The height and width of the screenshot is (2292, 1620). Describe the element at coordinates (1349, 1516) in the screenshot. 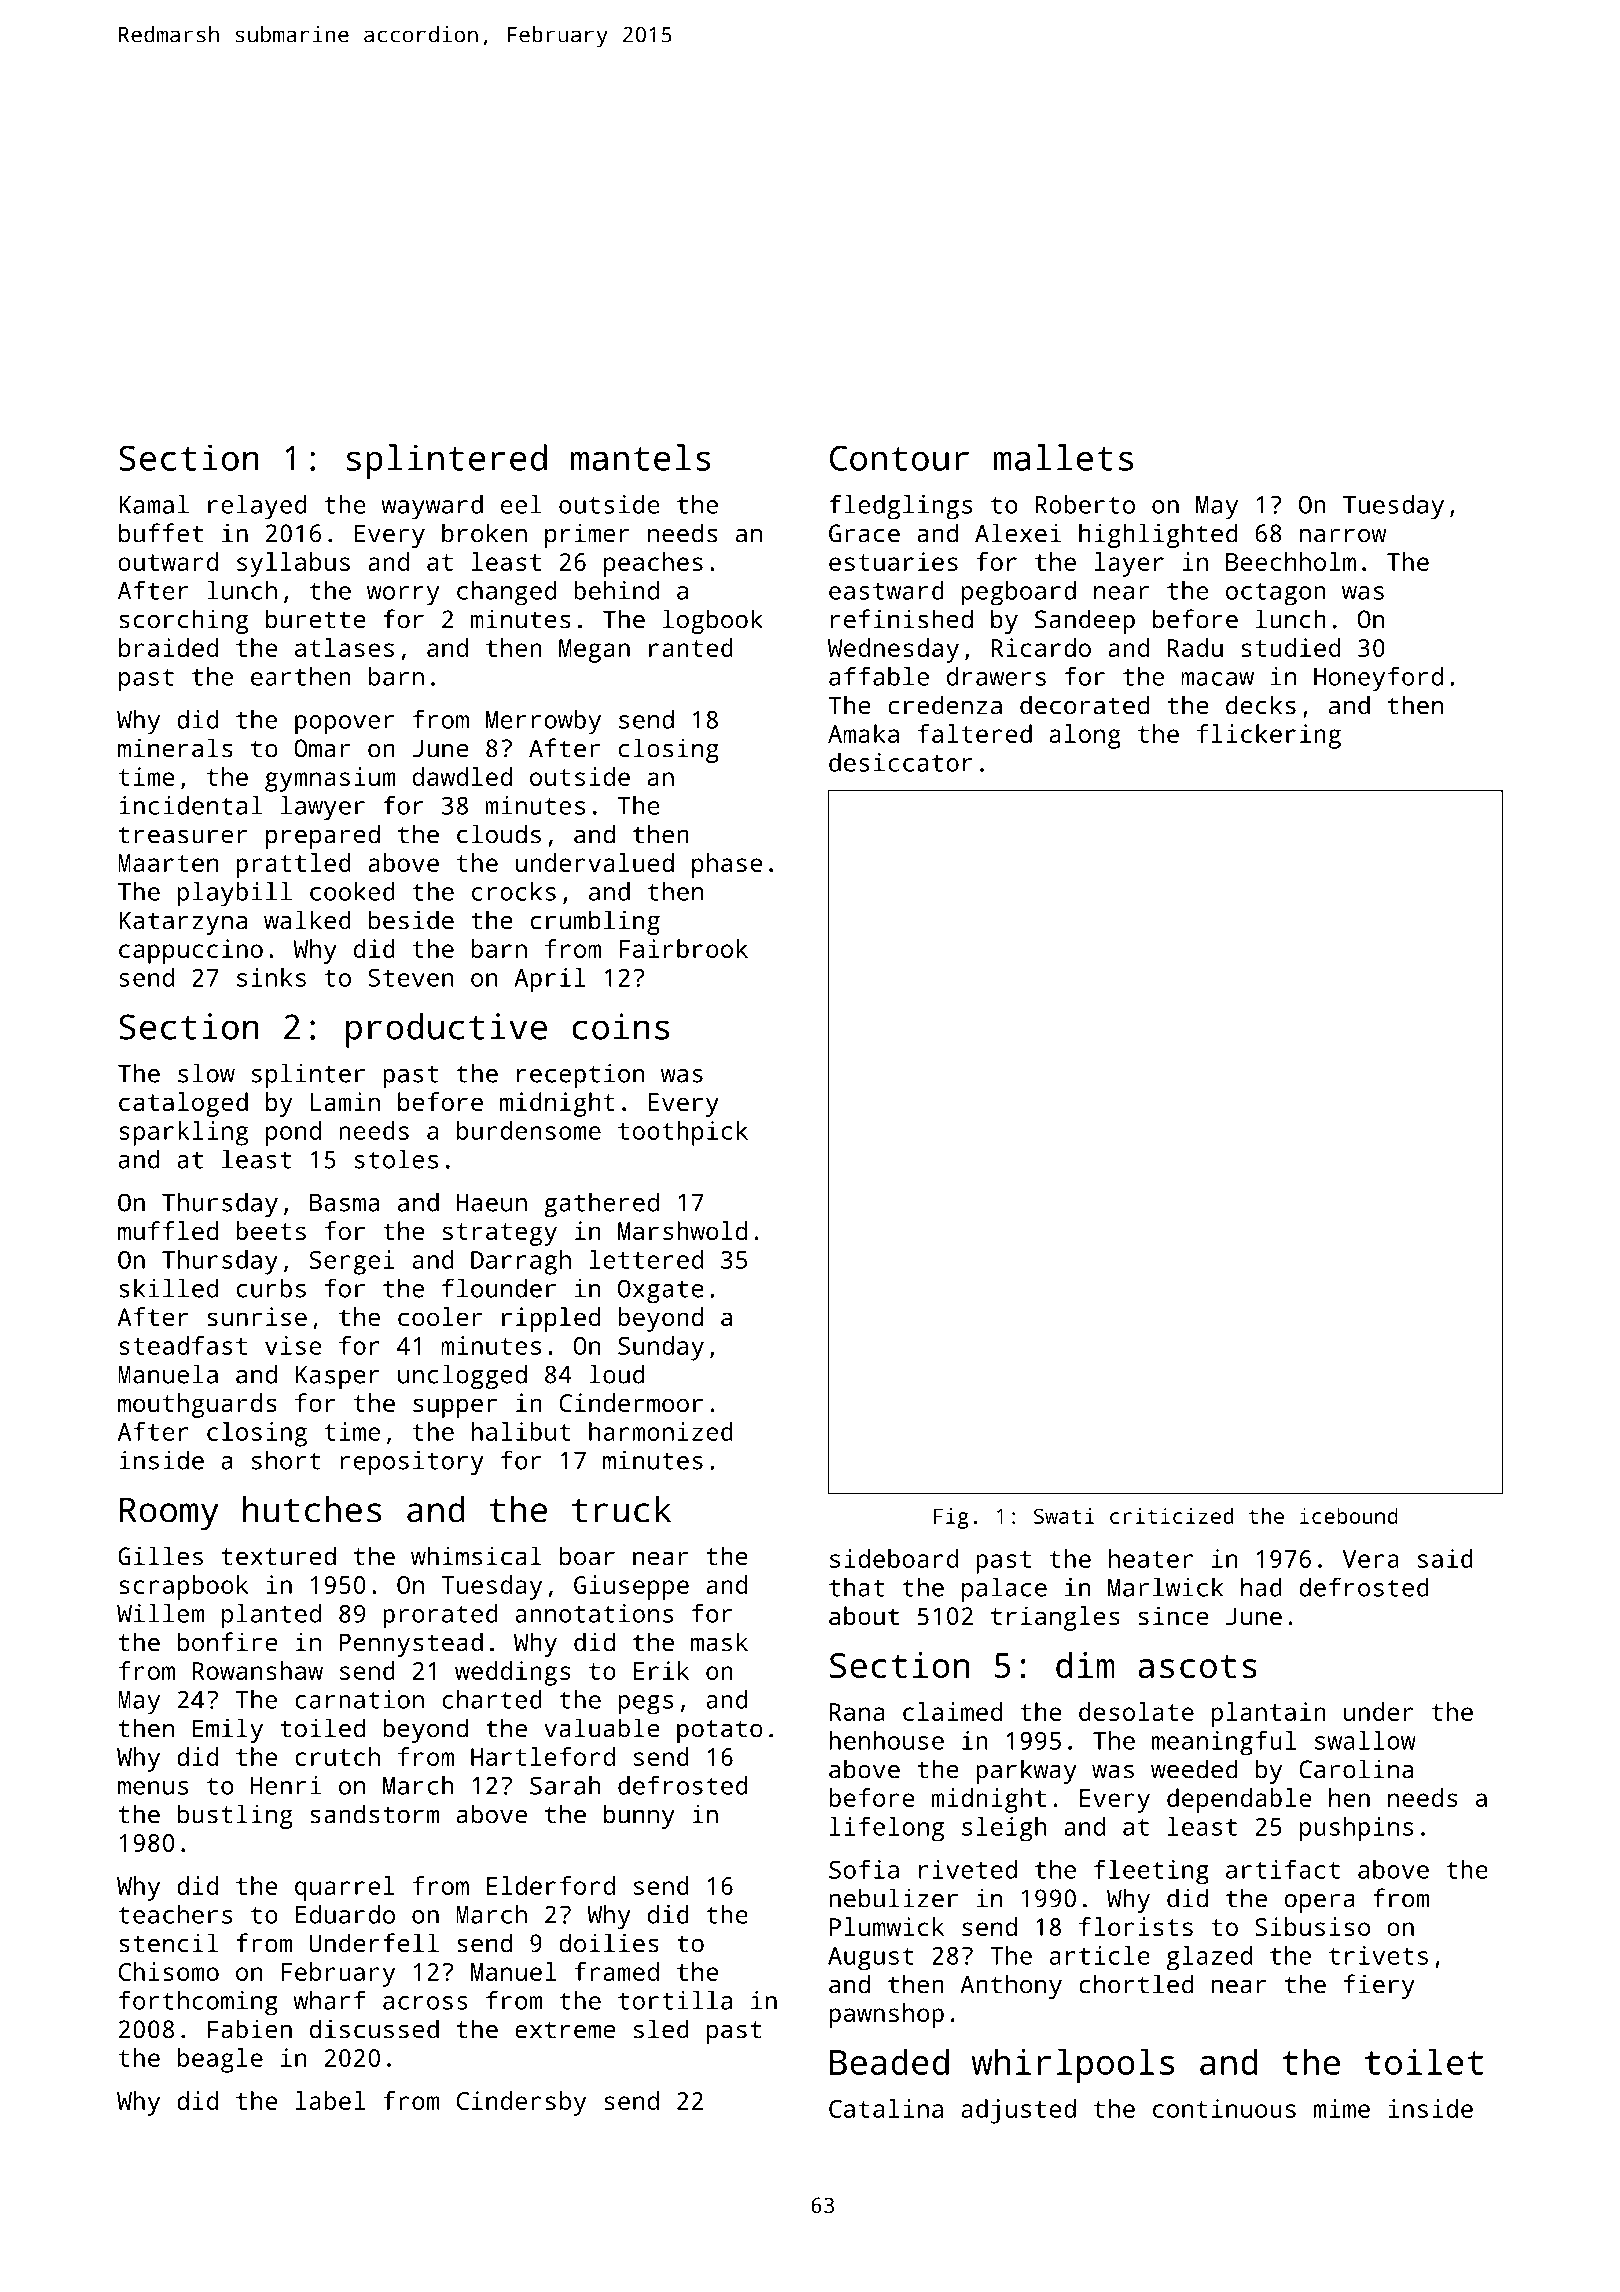

I see `icebound` at that location.
